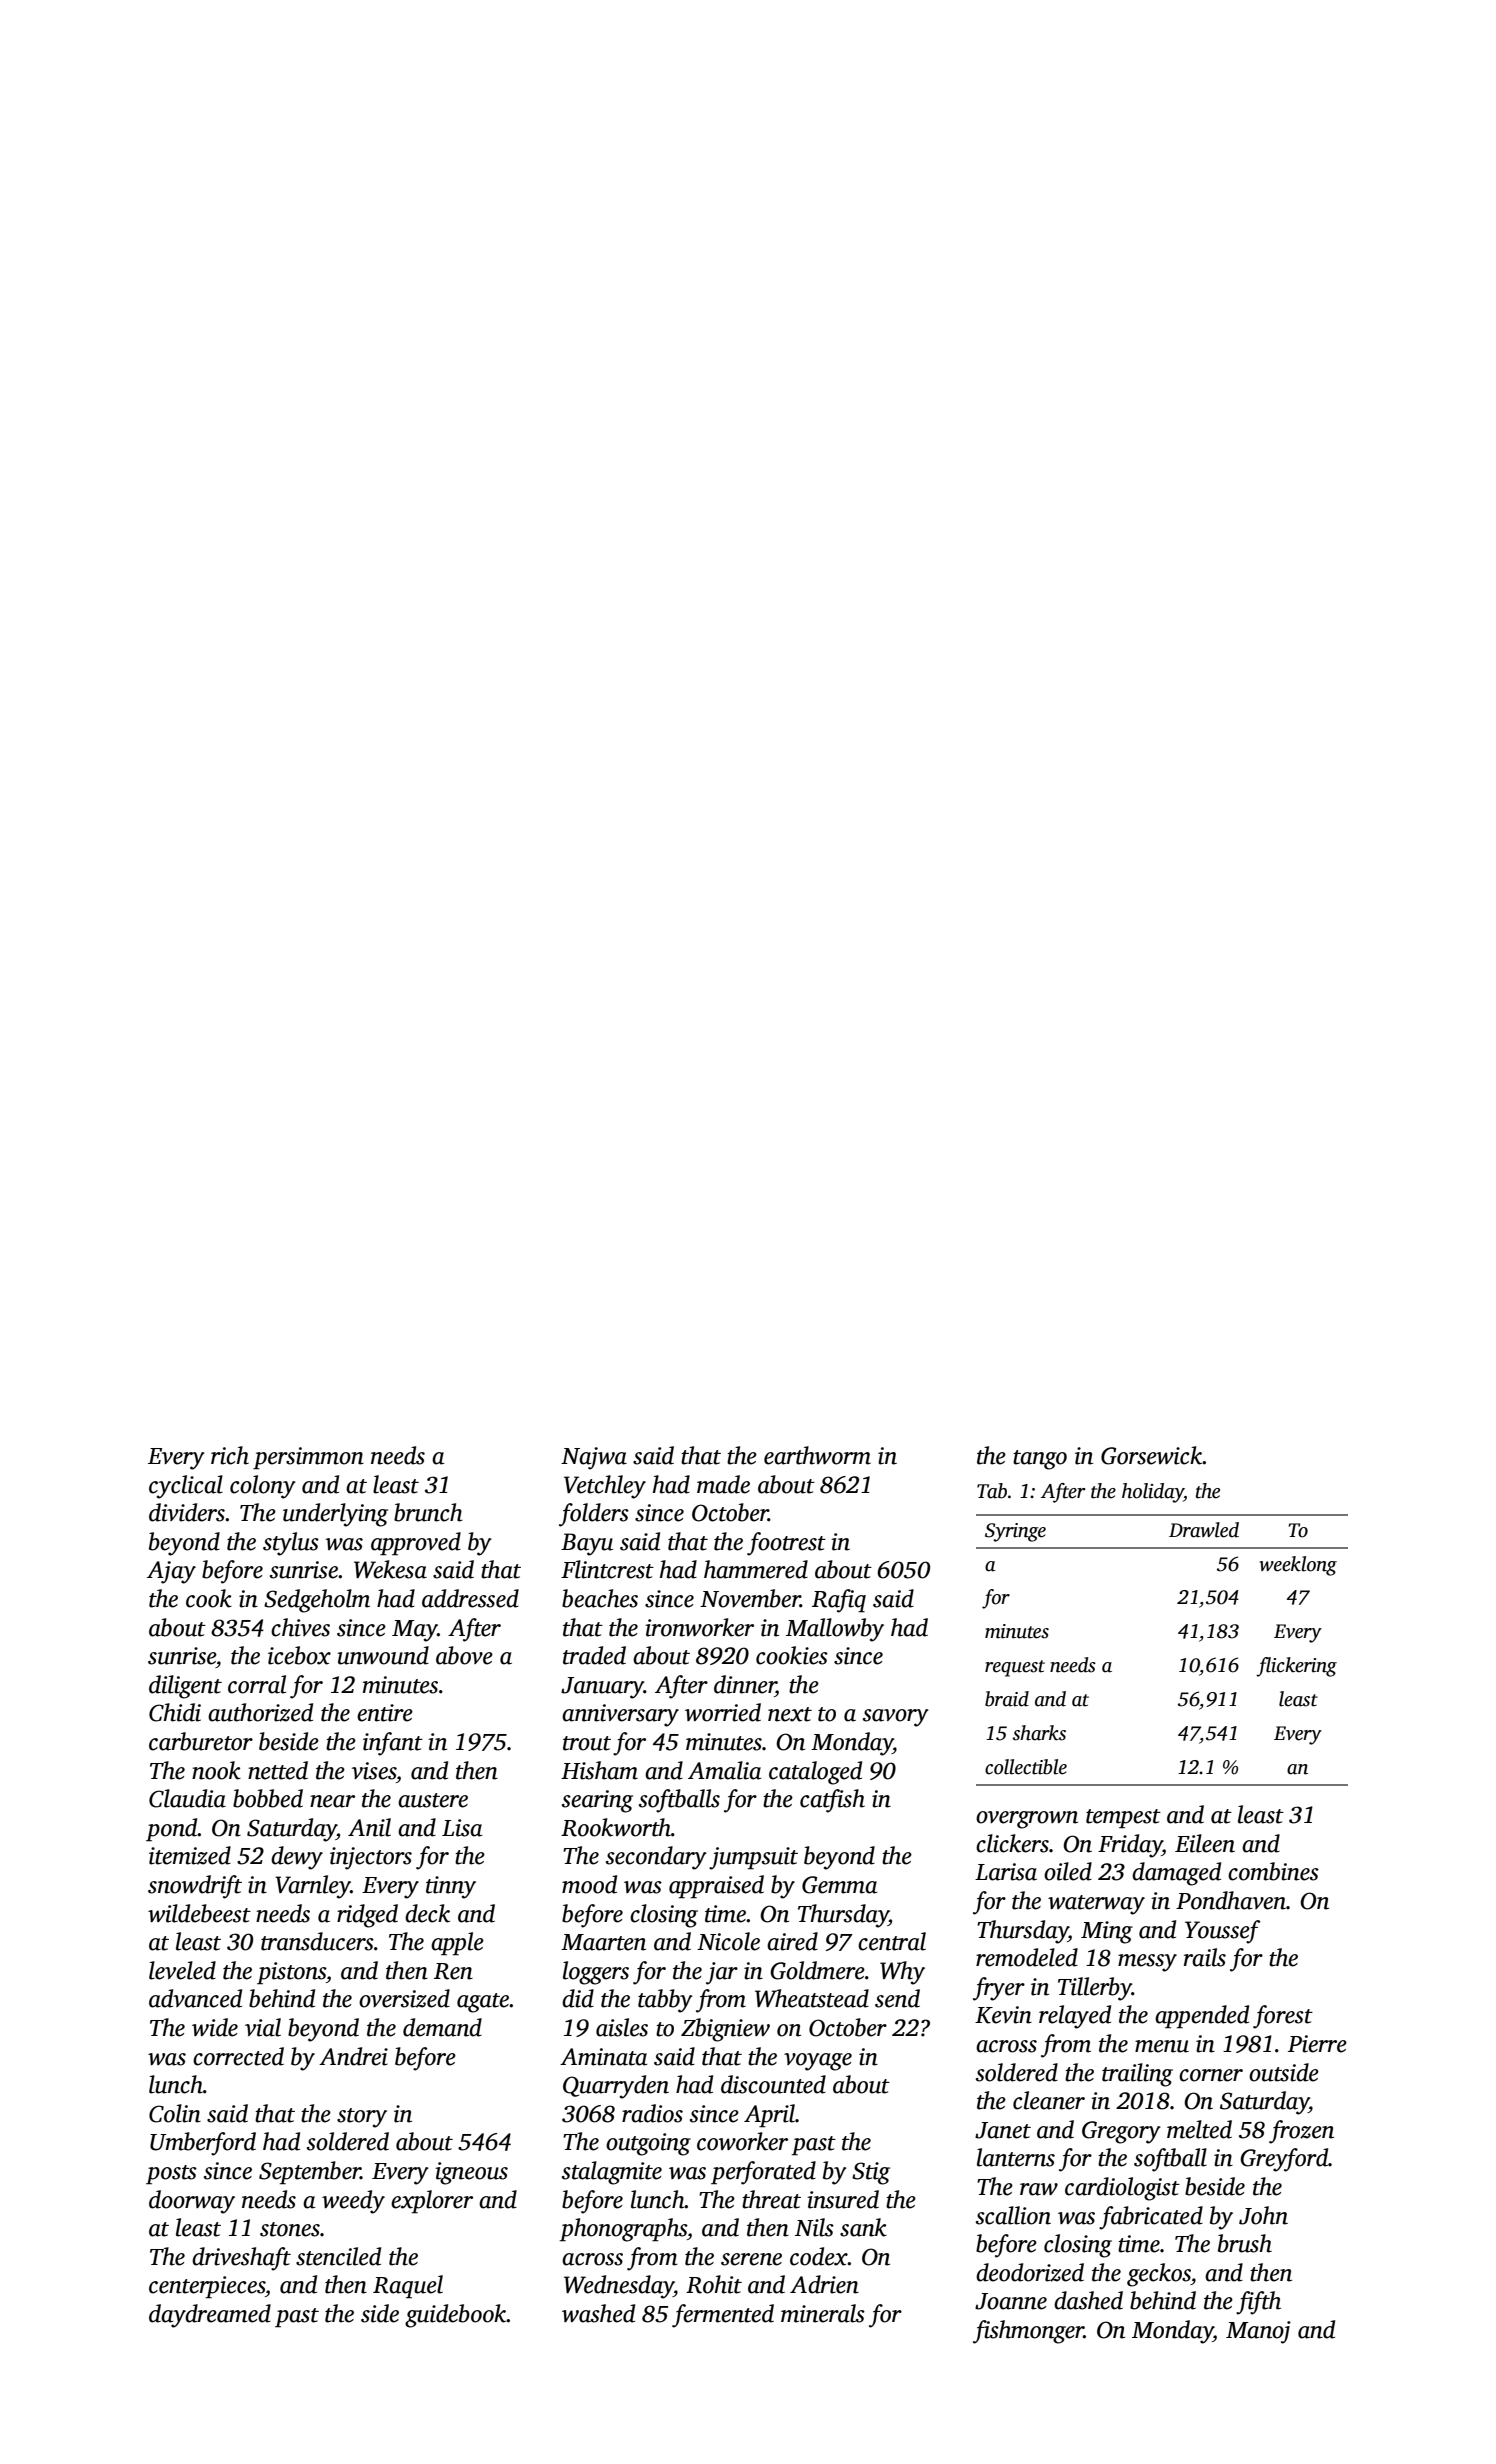  Describe the element at coordinates (1147, 1963) in the screenshot. I see `messy` at that location.
